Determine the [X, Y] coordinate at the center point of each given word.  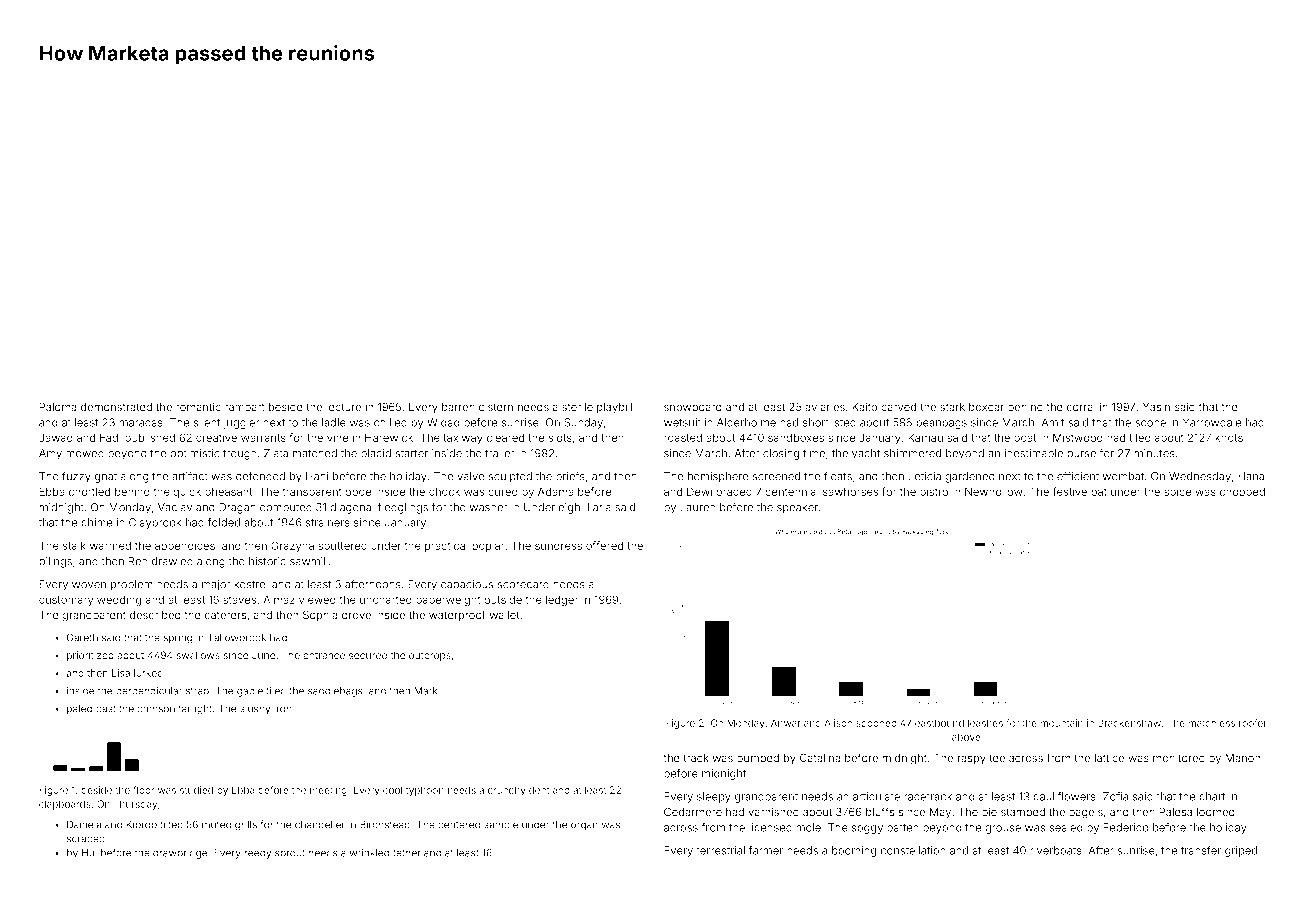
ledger [562, 601]
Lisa [121, 673]
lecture [344, 407]
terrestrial [720, 850]
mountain [1061, 723]
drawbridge [180, 854]
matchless [1211, 723]
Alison [838, 723]
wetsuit [682, 422]
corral [1081, 407]
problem [132, 585]
